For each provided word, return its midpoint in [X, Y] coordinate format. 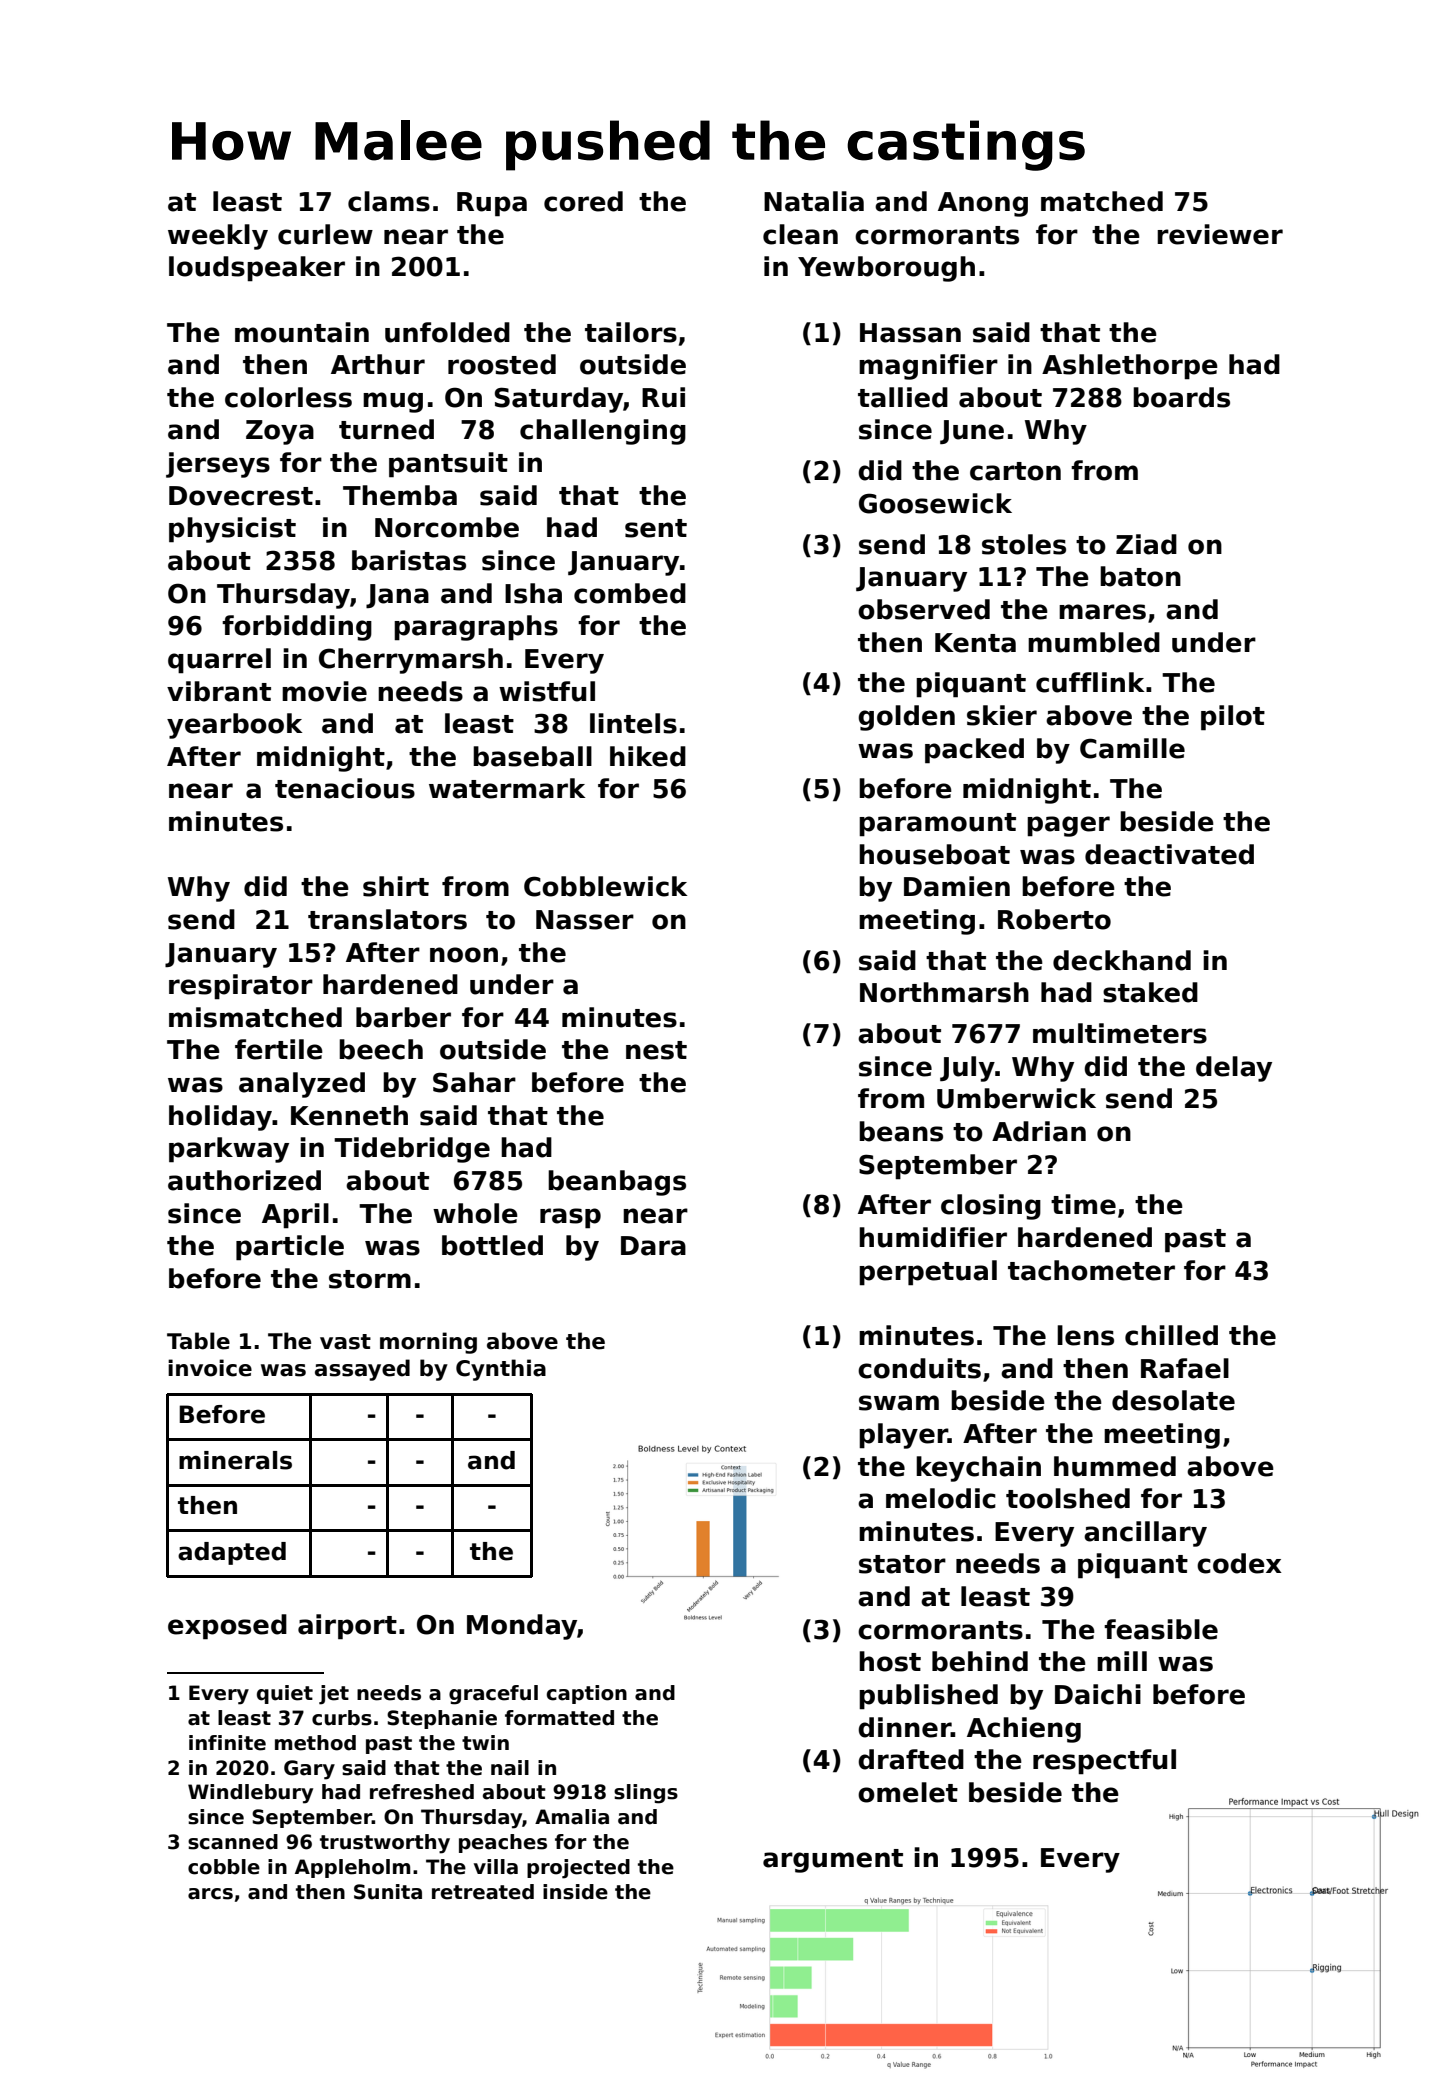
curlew [325, 234]
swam [899, 1403]
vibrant [219, 691]
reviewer [1220, 234]
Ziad [1146, 544]
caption [587, 1694]
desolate [1173, 1400]
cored [583, 201]
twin [485, 1742]
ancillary [1145, 1534]
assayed [362, 1370]
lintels [633, 723]
